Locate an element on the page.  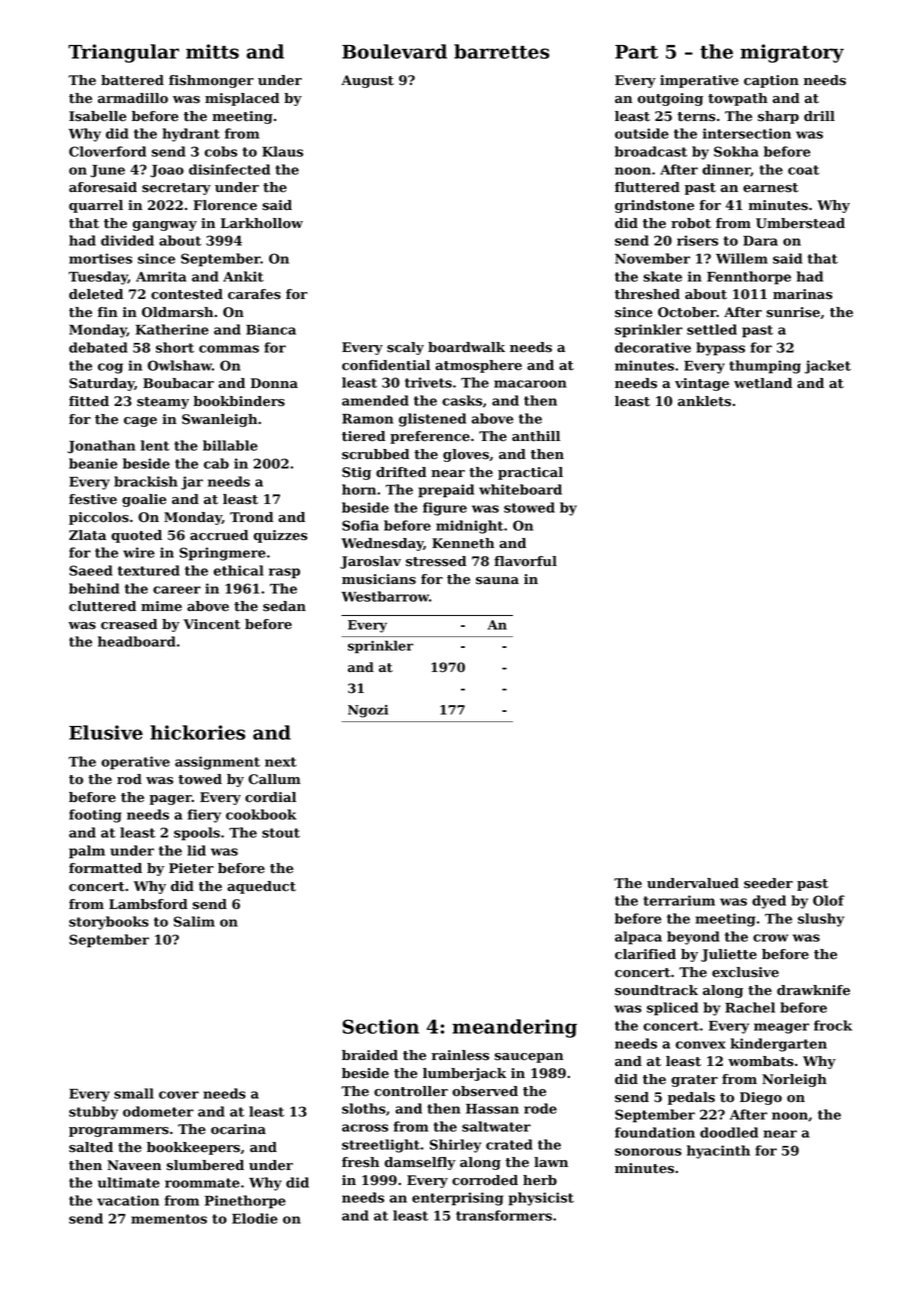
Boulevard is located at coordinates (394, 51).
